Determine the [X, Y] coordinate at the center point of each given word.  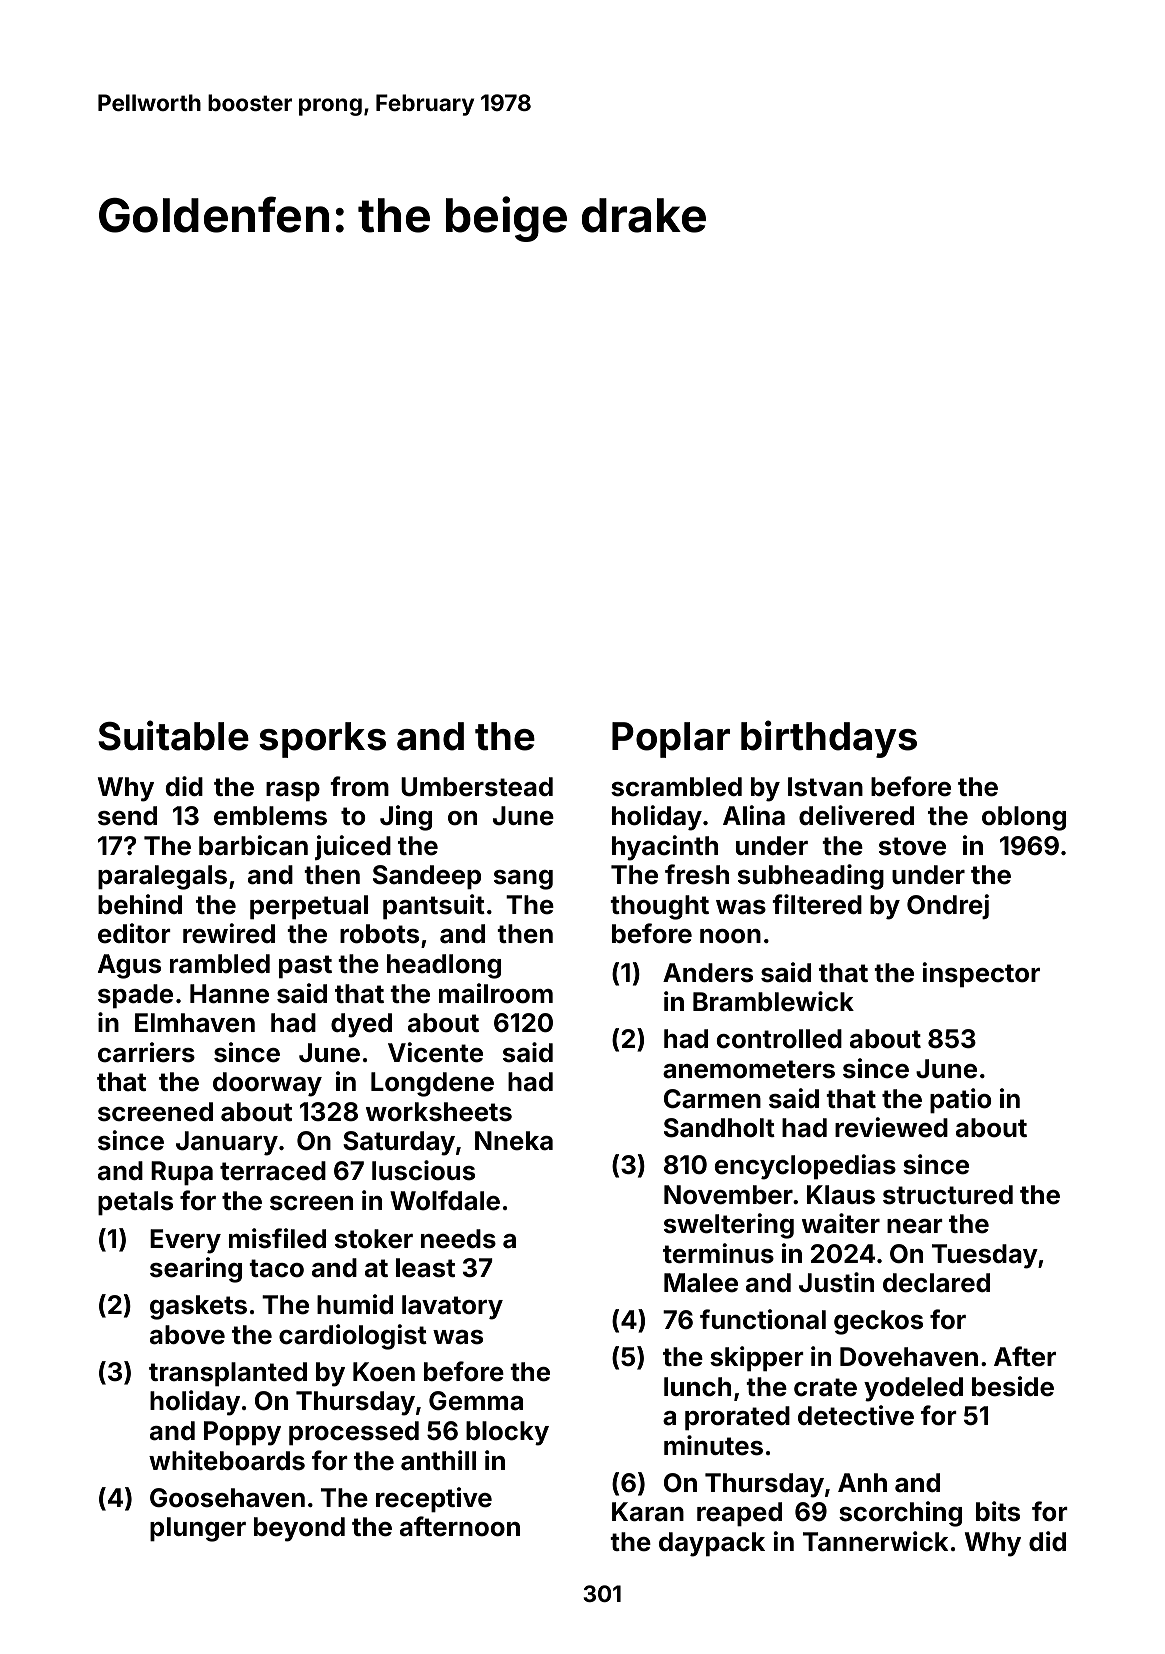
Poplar [671, 740]
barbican [253, 845]
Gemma [476, 1401]
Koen [384, 1372]
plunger [198, 1529]
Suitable [173, 735]
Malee [701, 1283]
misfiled [277, 1238]
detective [856, 1415]
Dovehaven [909, 1357]
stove [912, 846]
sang [523, 880]
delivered [856, 815]
